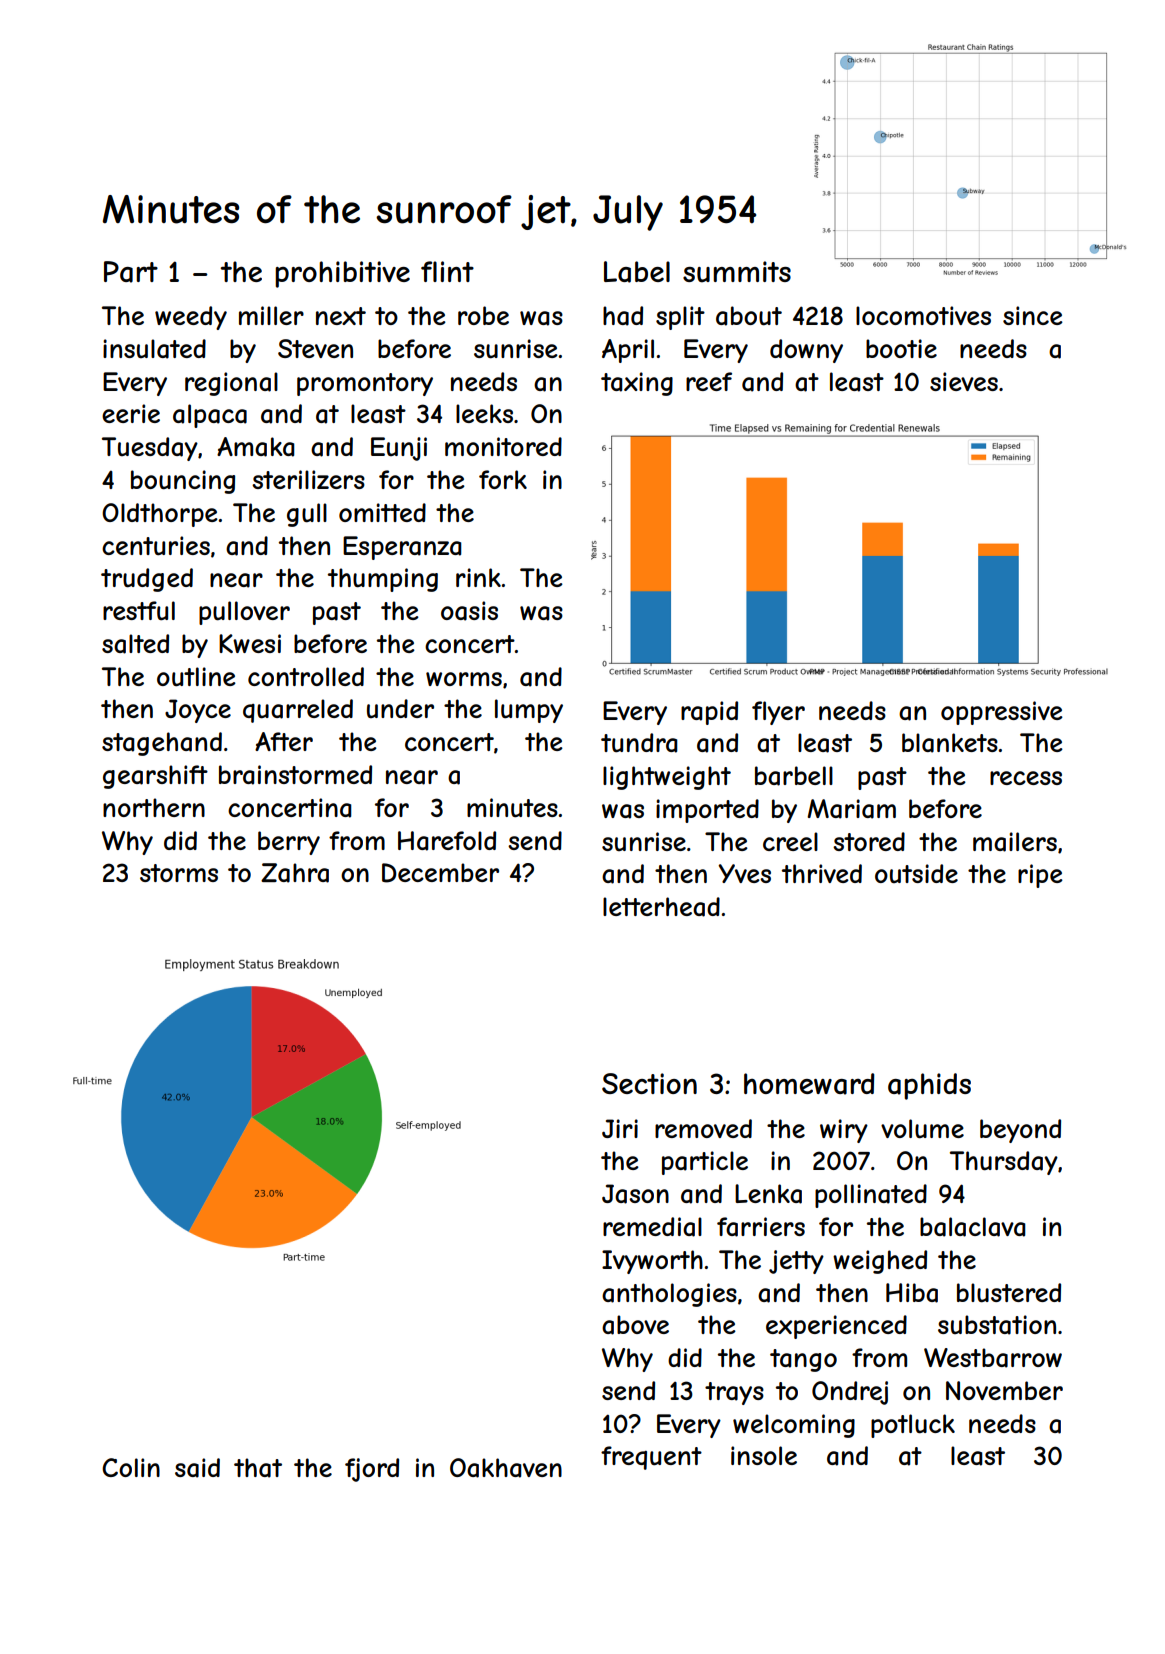 The width and height of the screenshot is (1165, 1654). I want to click on mailers, so click(1015, 842).
